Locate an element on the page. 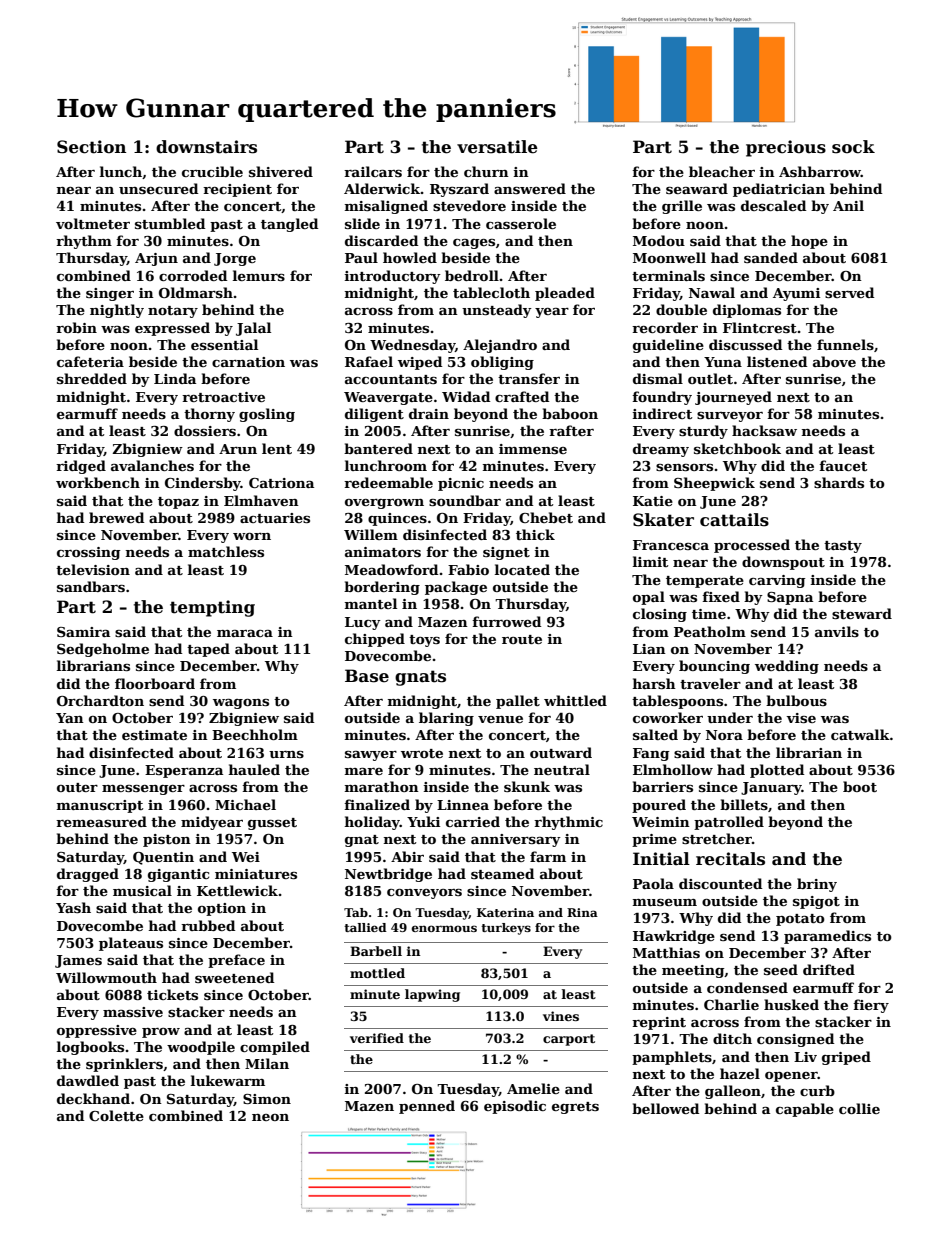 This image has width=952, height=1233. Kettlewick is located at coordinates (237, 890).
